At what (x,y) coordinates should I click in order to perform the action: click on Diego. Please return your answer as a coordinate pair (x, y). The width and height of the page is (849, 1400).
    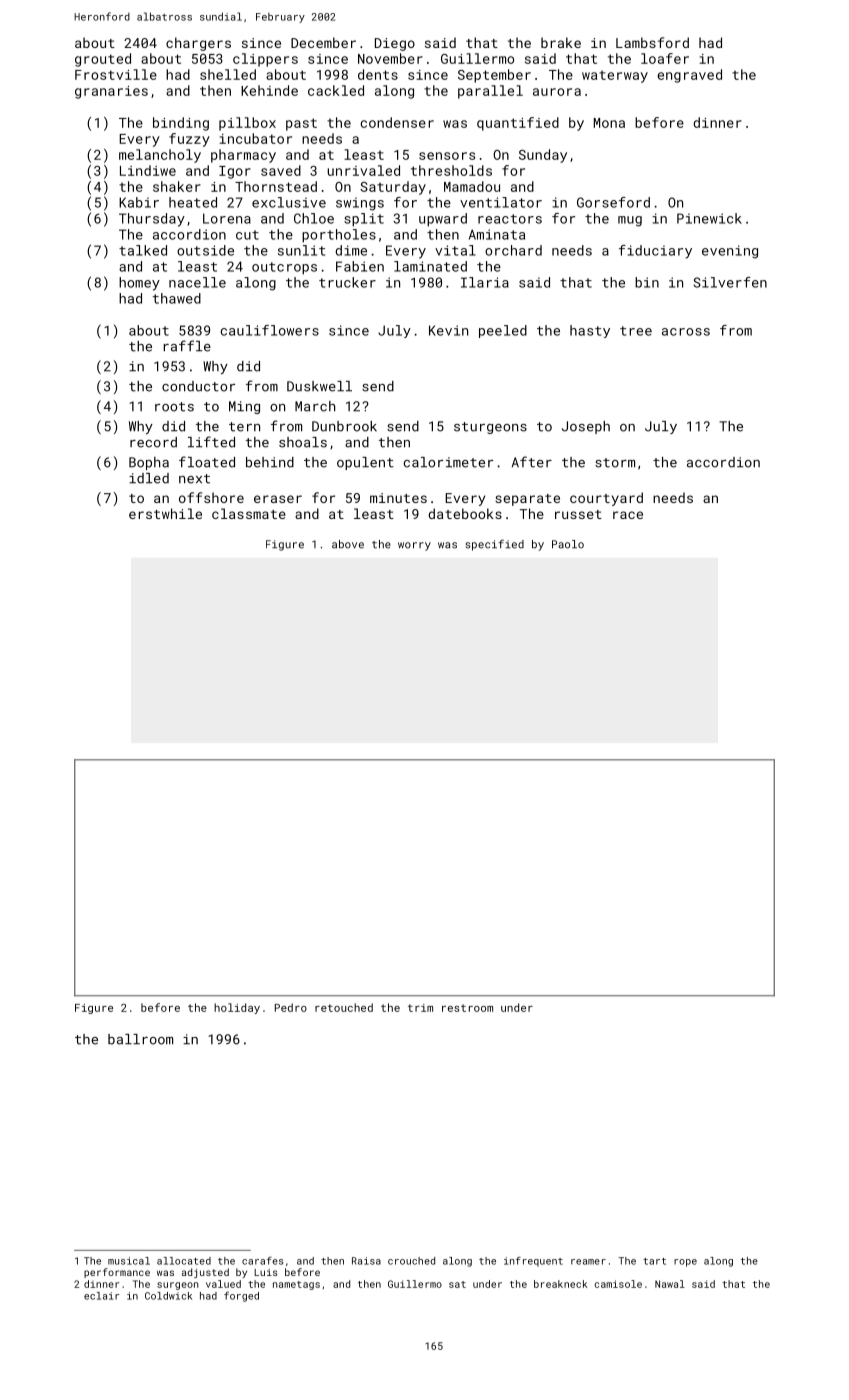
    Looking at the image, I should click on (395, 44).
